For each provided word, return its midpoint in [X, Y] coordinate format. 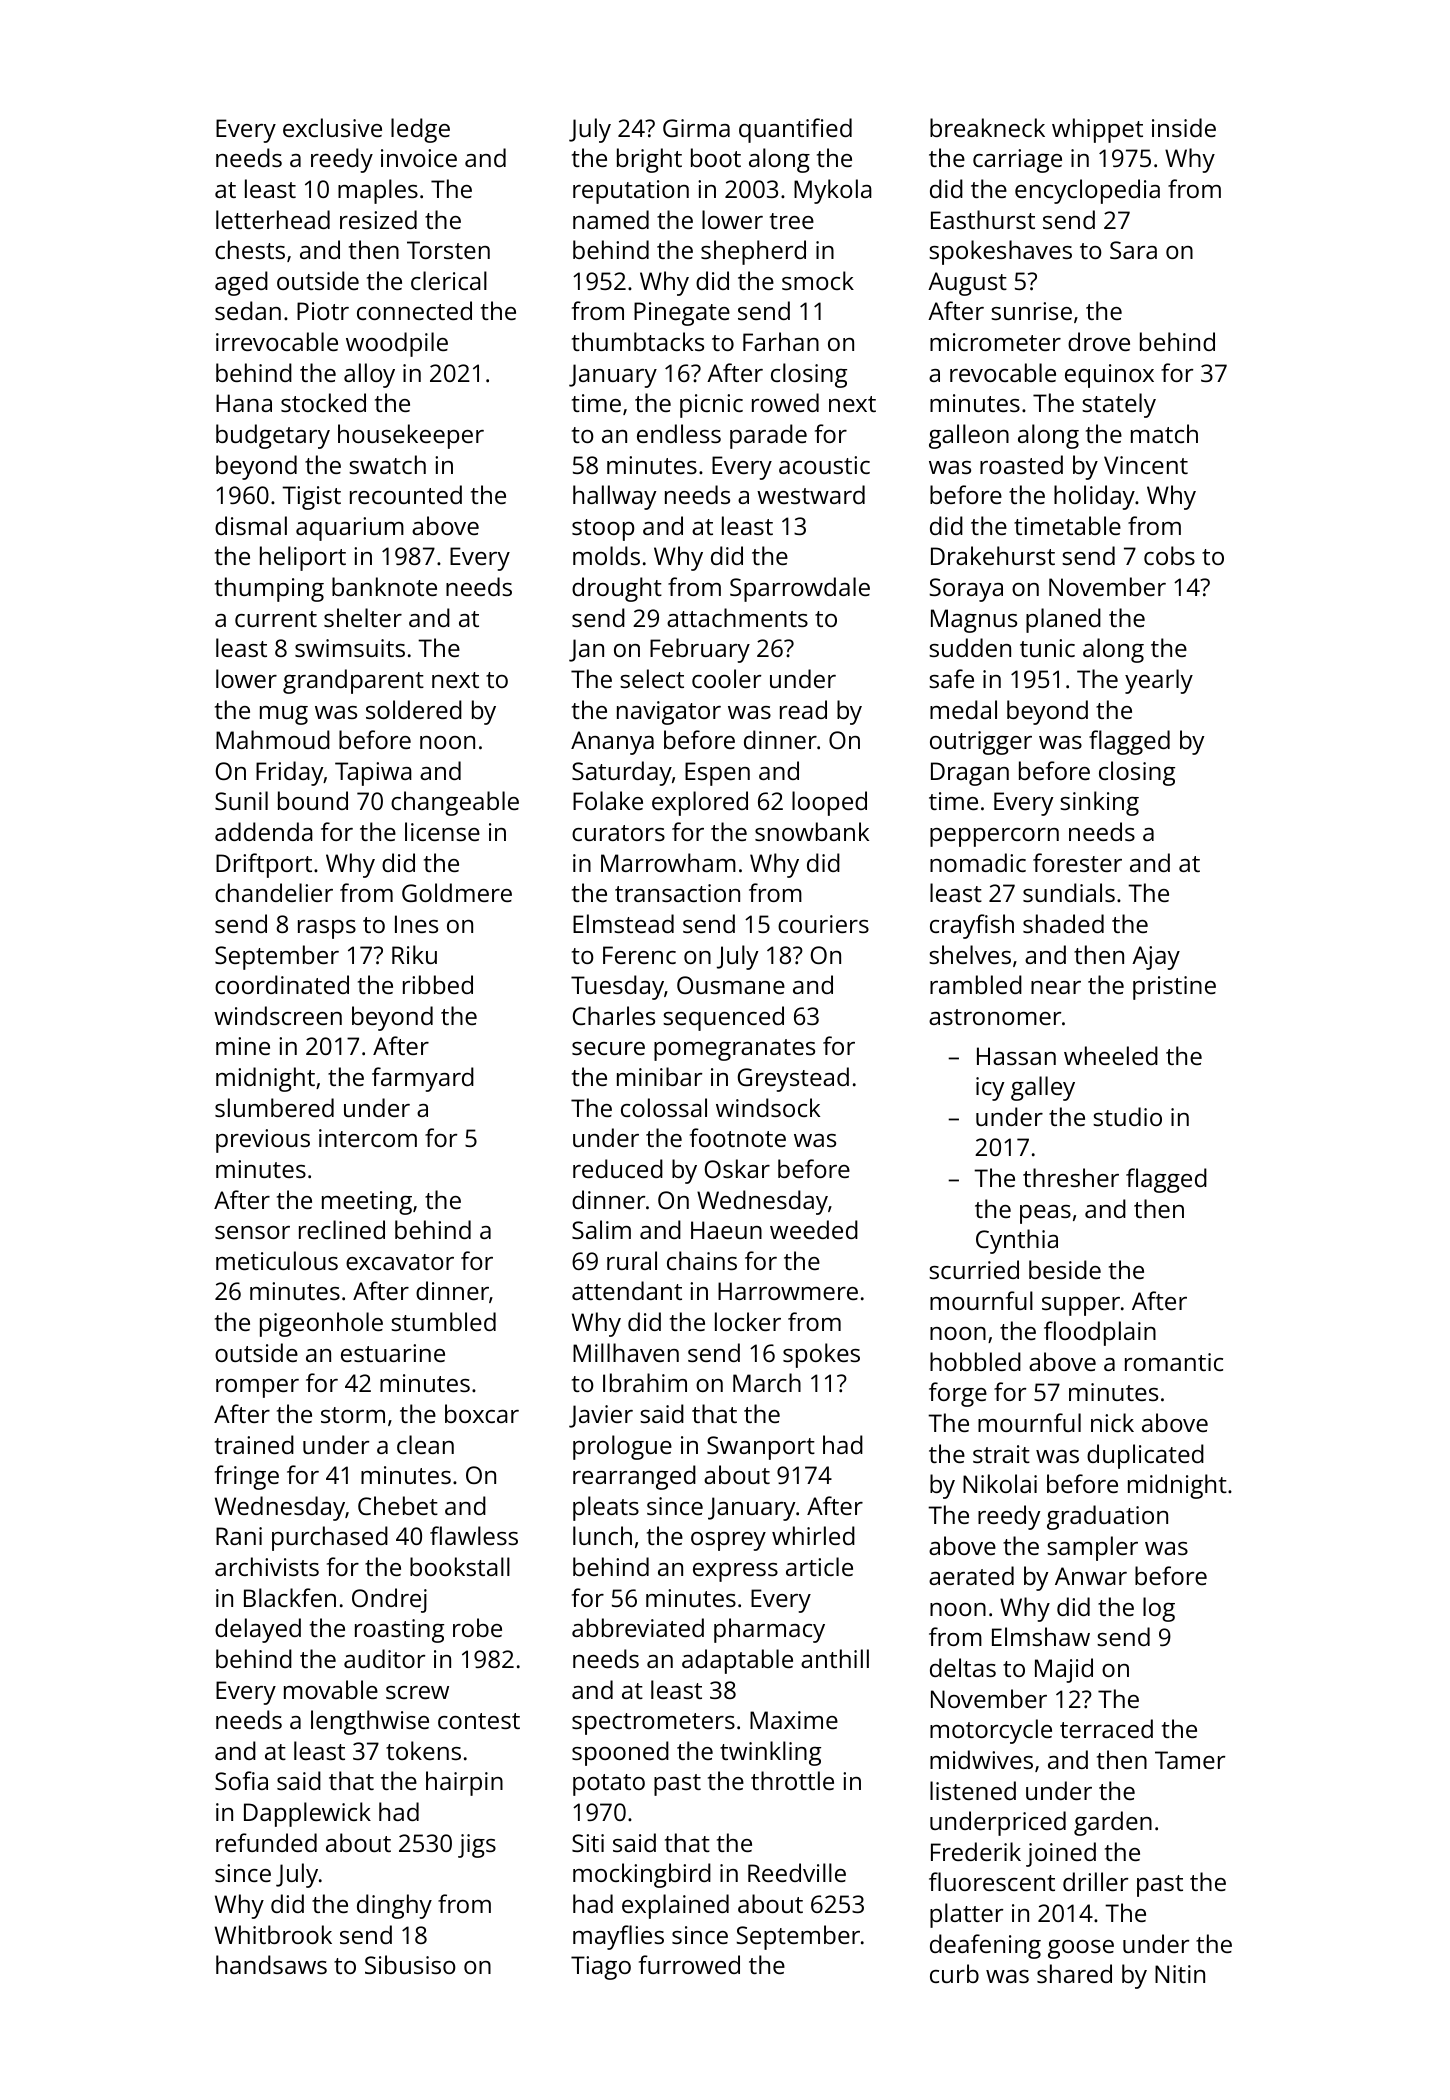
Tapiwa [373, 774]
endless [679, 433]
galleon [969, 436]
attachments [737, 617]
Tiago [601, 1968]
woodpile [397, 344]
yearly [1159, 681]
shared [1074, 1973]
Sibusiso [410, 1964]
